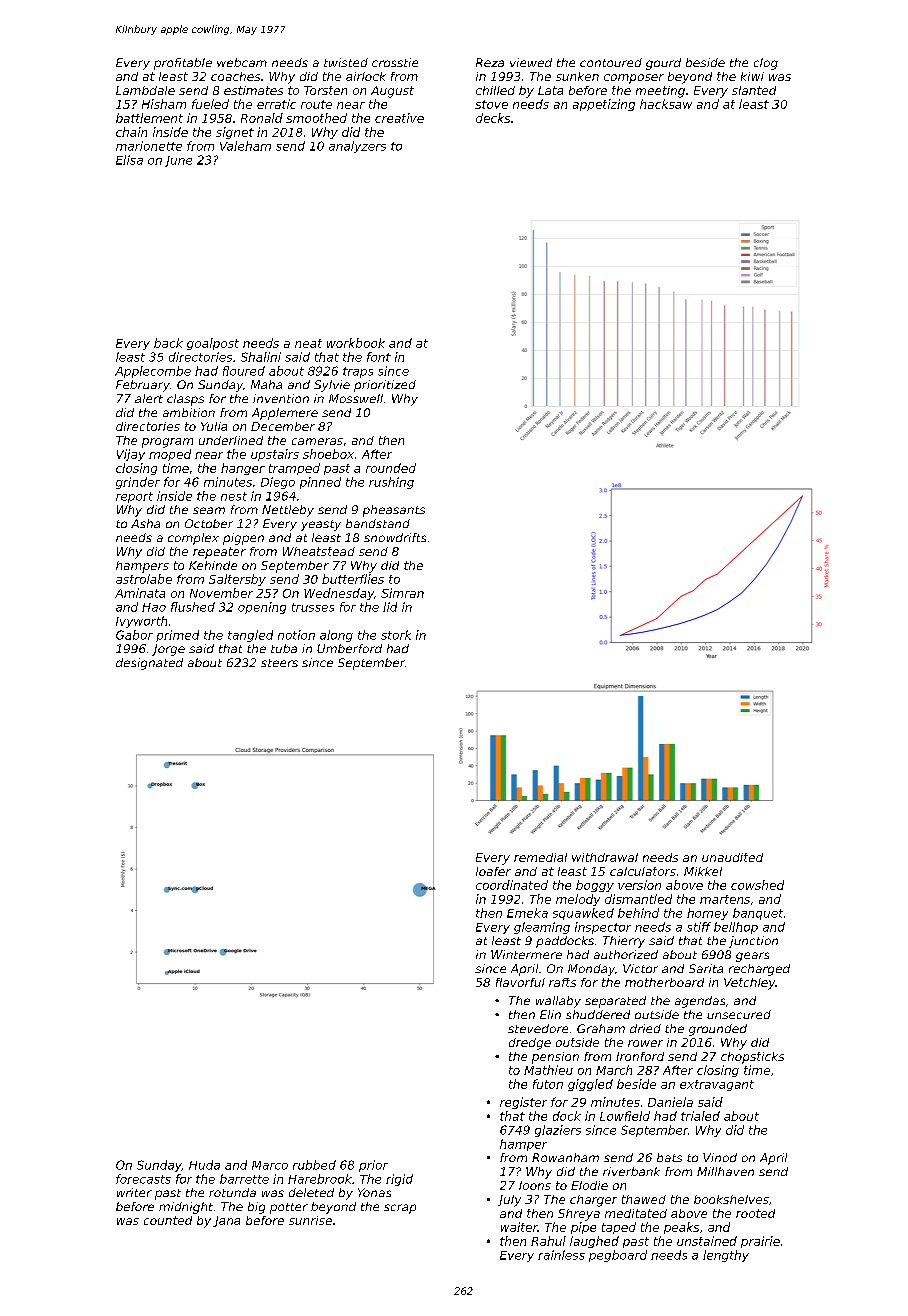 The image size is (908, 1316). I want to click on profitable, so click(183, 64).
